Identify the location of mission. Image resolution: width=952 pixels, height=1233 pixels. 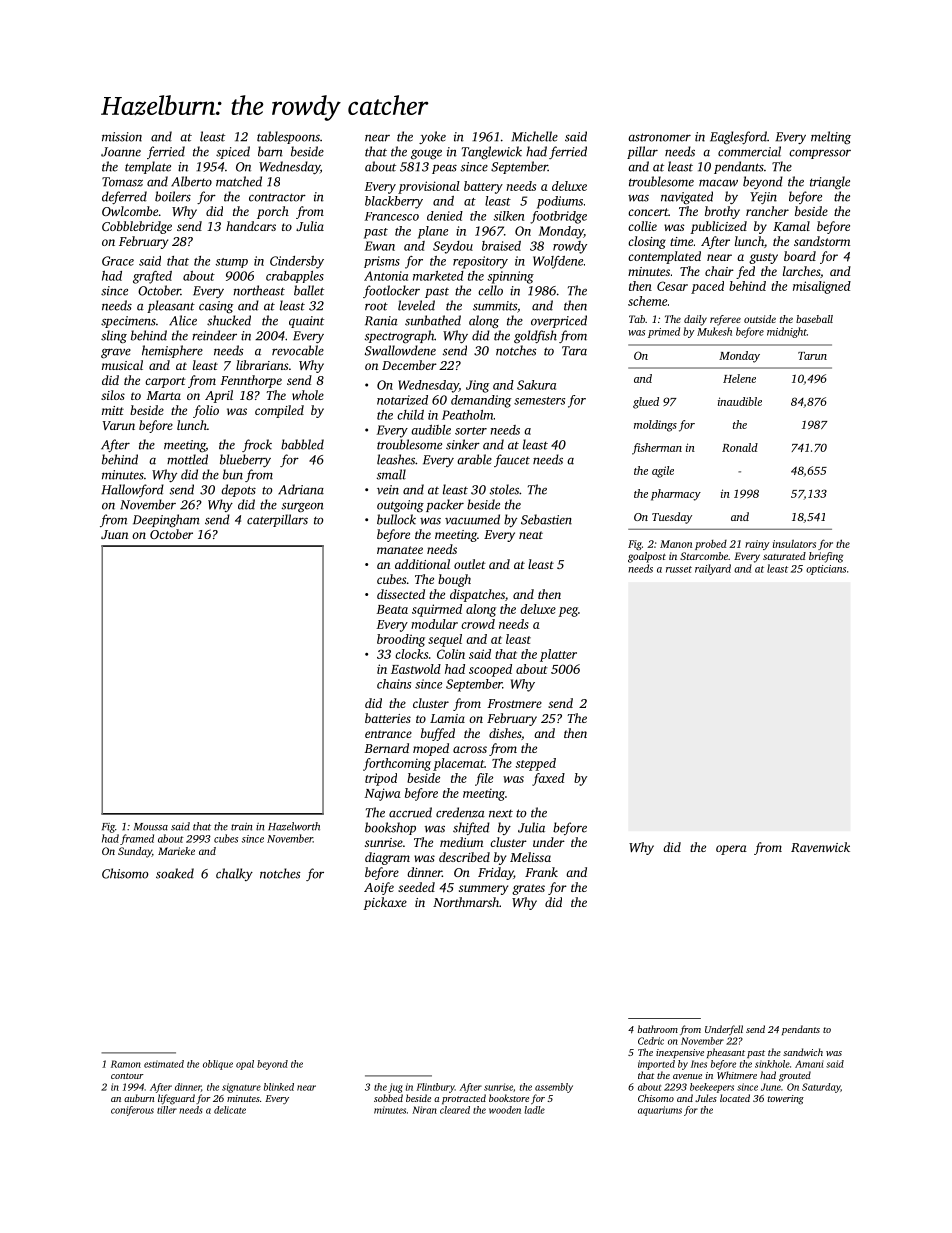
(122, 137).
